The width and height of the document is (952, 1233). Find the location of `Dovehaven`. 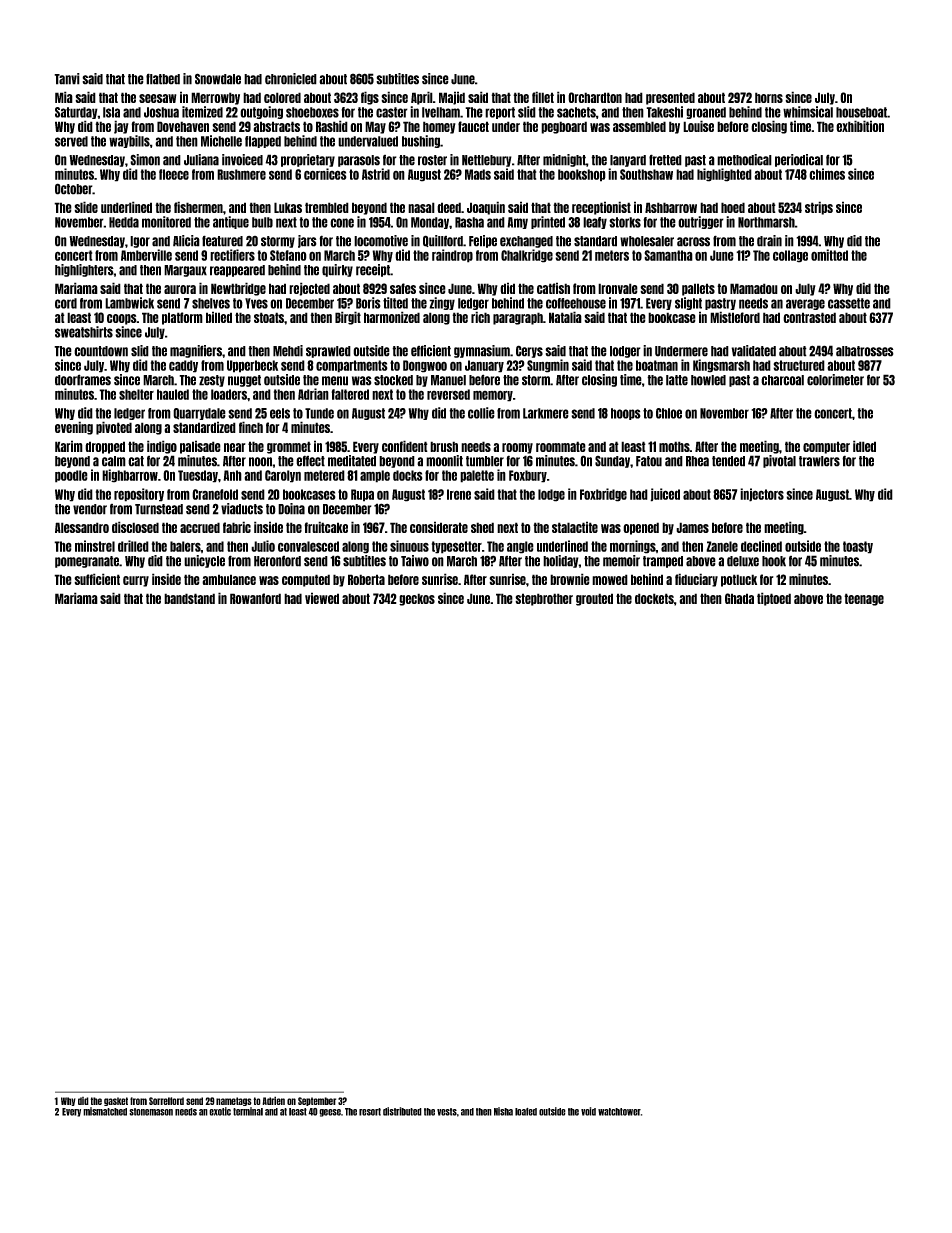

Dovehaven is located at coordinates (183, 126).
